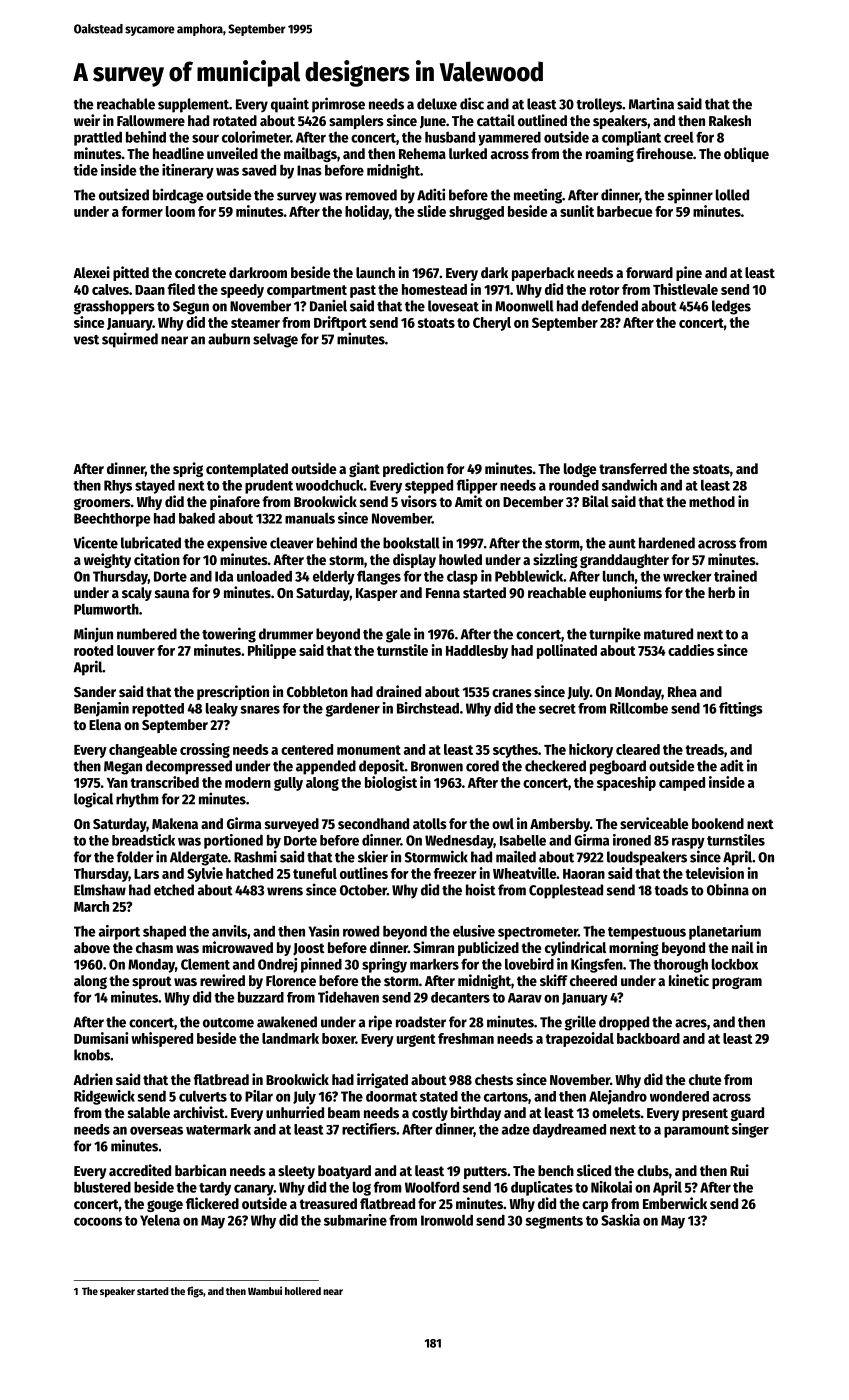 The image size is (849, 1400). I want to click on sleety, so click(296, 1172).
